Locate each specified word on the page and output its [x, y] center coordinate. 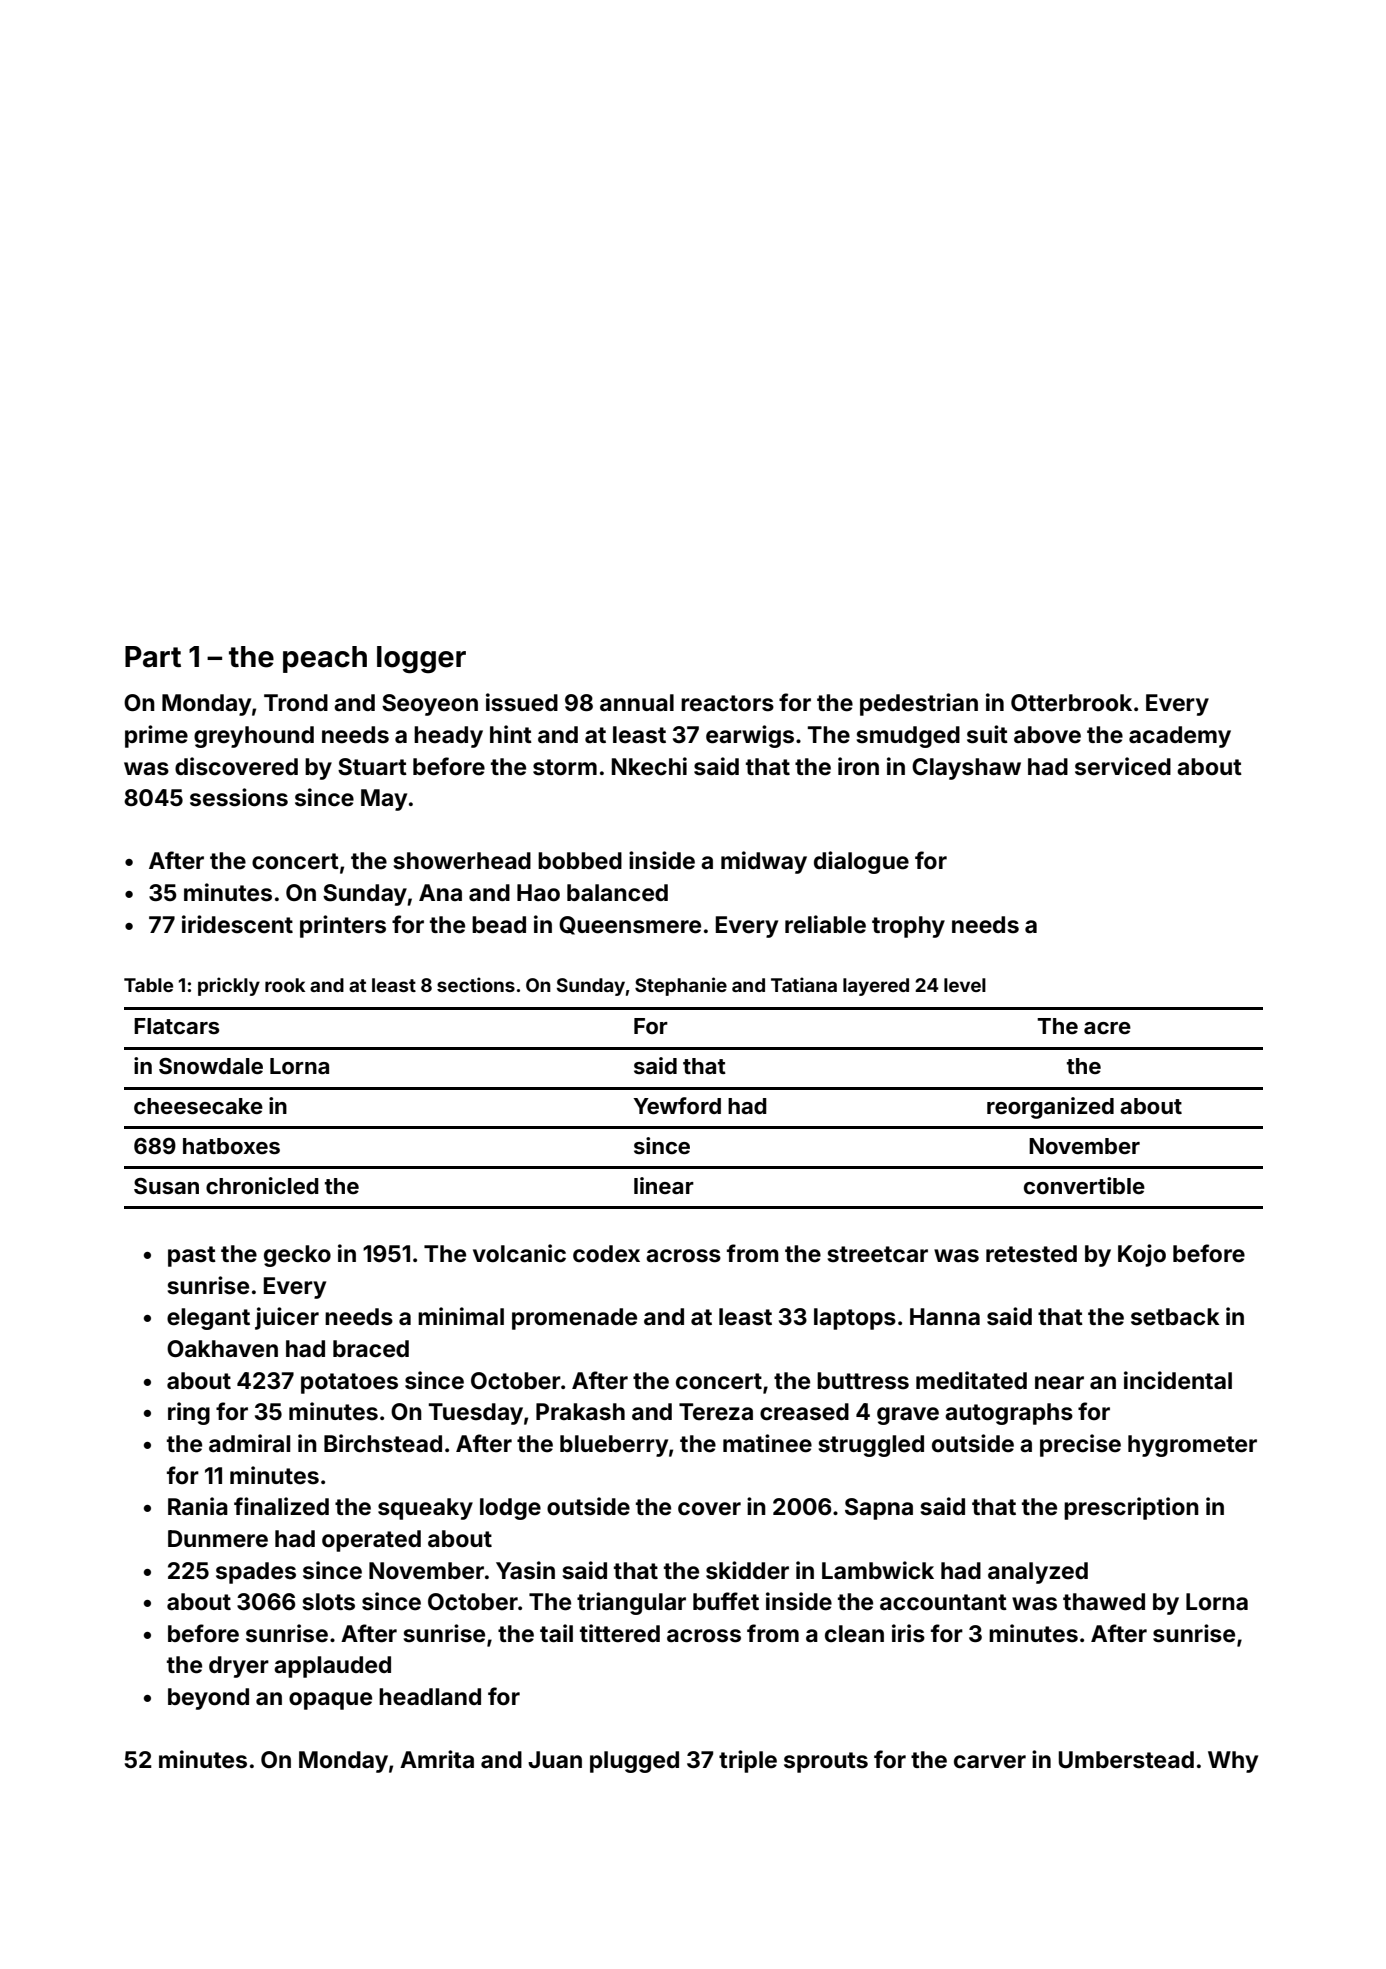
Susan [166, 1186]
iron [858, 766]
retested [1031, 1254]
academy [1180, 737]
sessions [239, 797]
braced [371, 1349]
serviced [1123, 766]
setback [1175, 1317]
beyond [208, 1699]
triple [748, 1761]
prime [156, 736]
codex [606, 1254]
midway [764, 862]
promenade [574, 1319]
